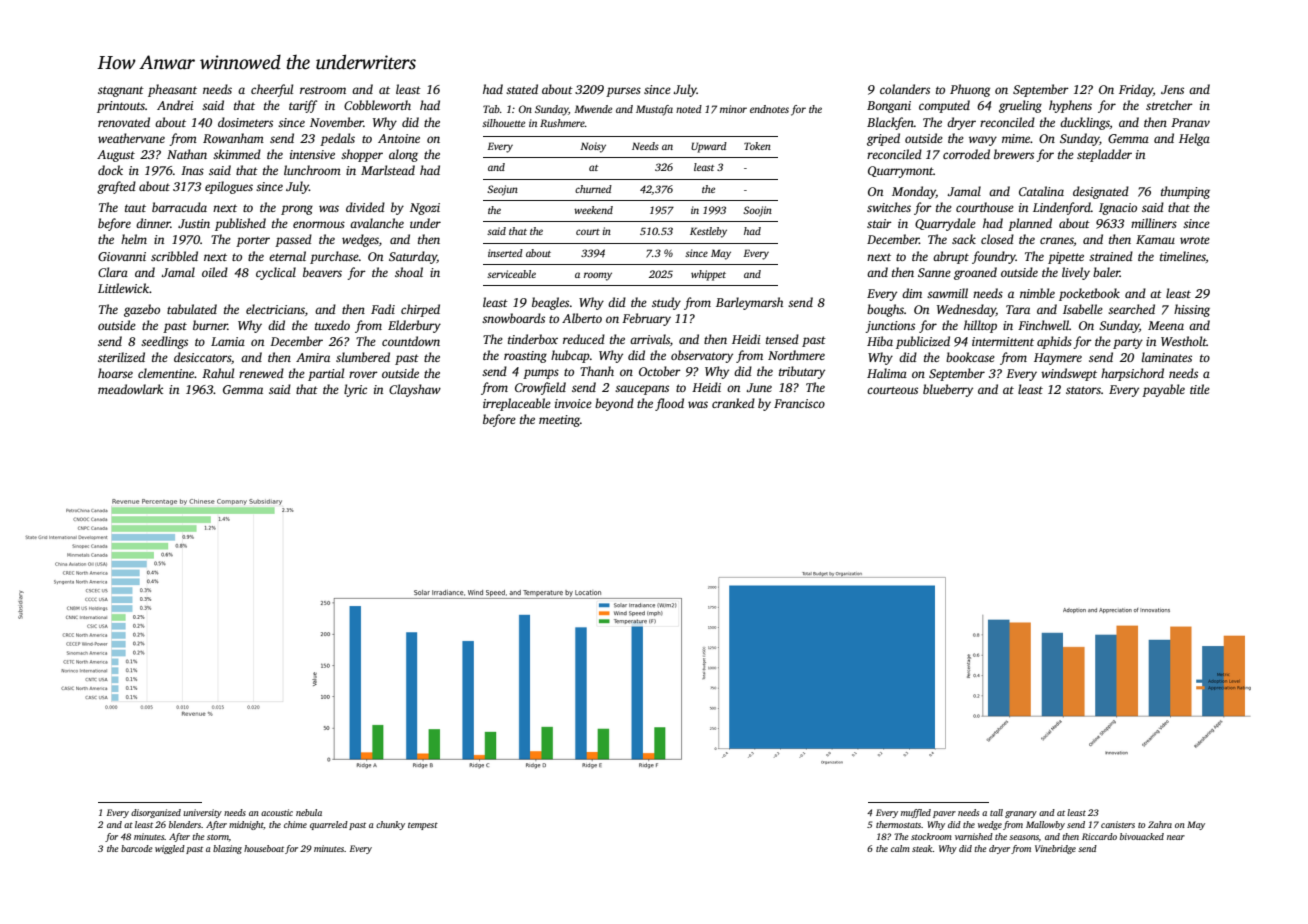  I want to click on meeting, so click(559, 421).
